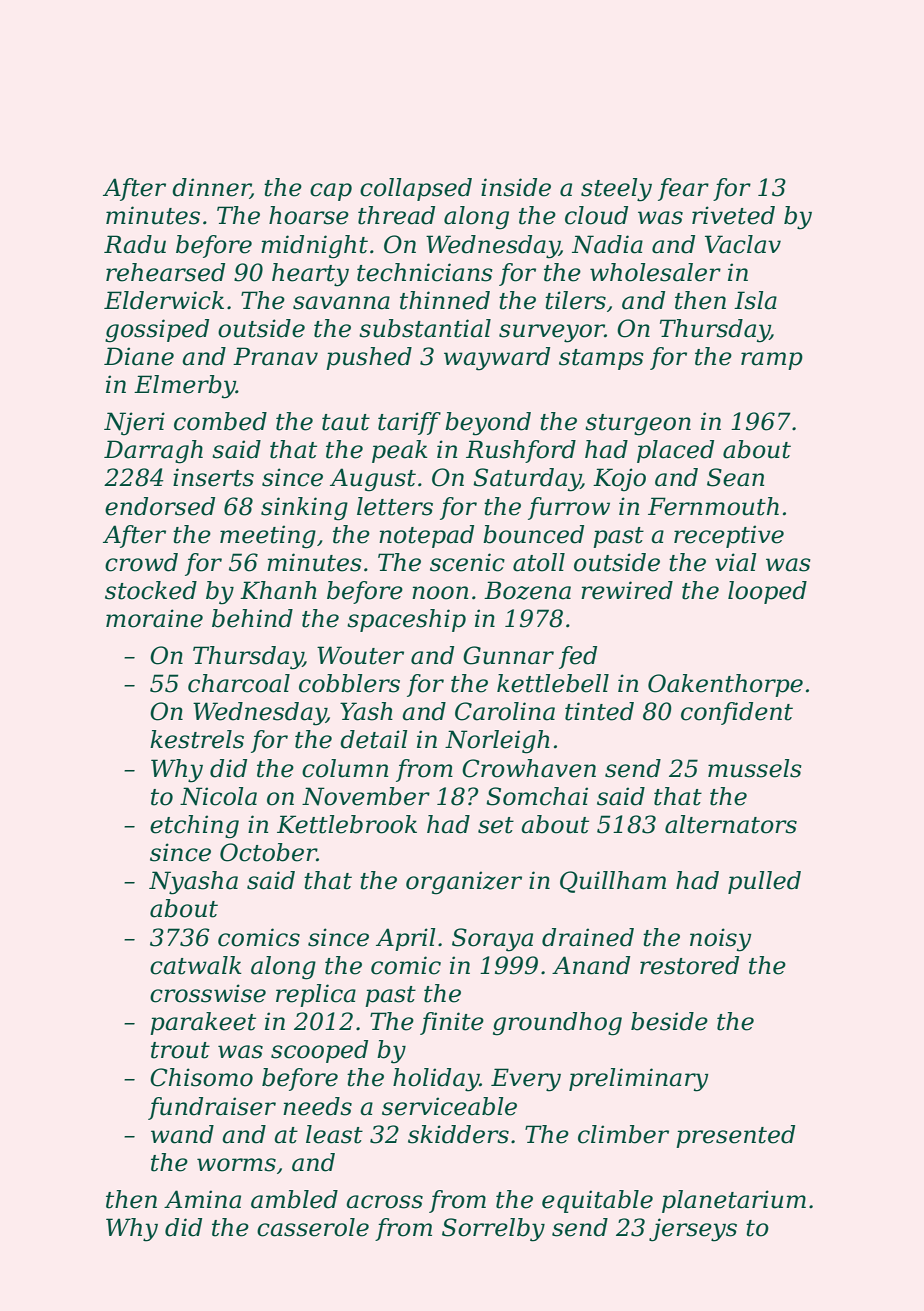 This screenshot has height=1311, width=924. Describe the element at coordinates (416, 189) in the screenshot. I see `collapsed` at that location.
